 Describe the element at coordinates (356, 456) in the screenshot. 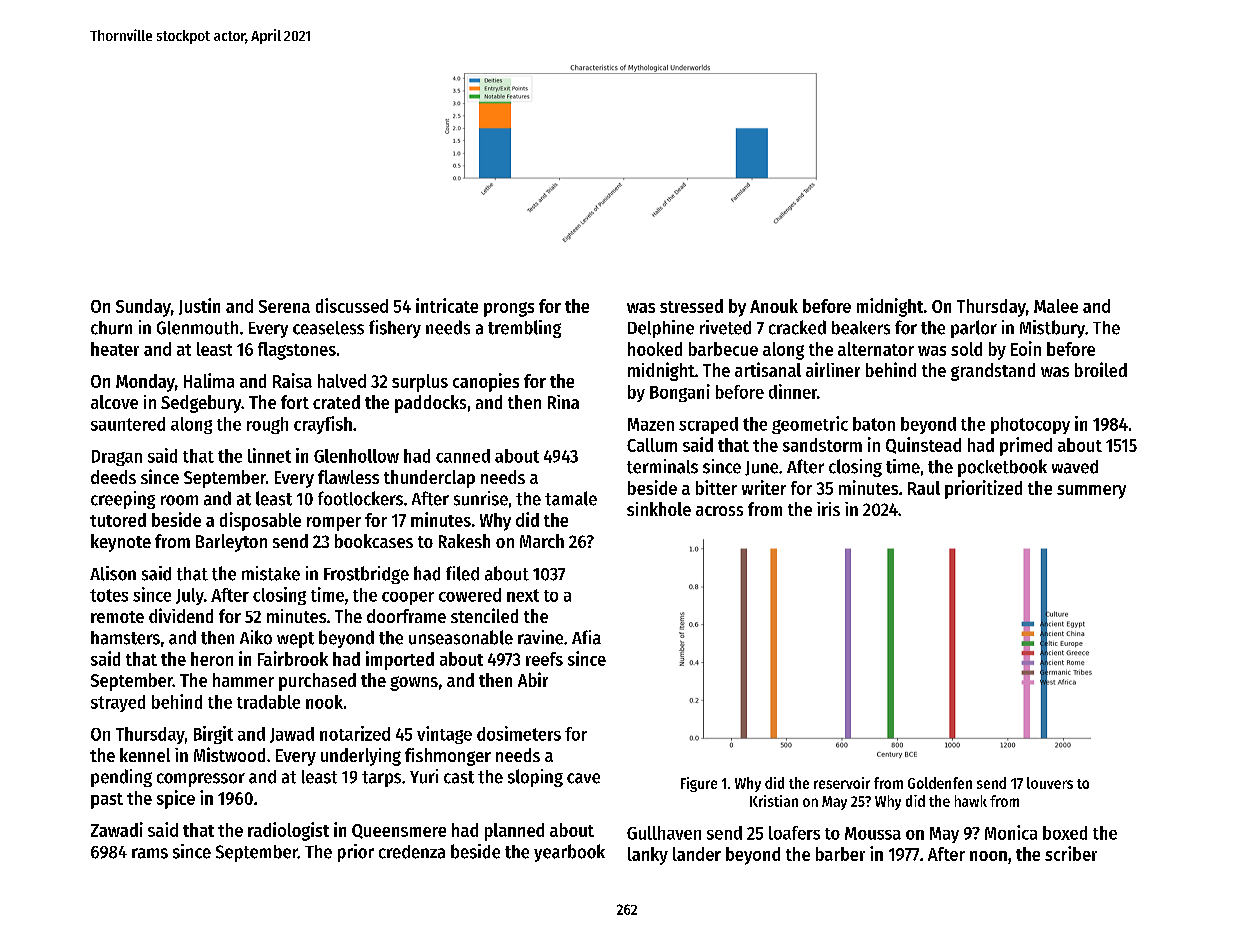

I see `Glenhollow` at that location.
